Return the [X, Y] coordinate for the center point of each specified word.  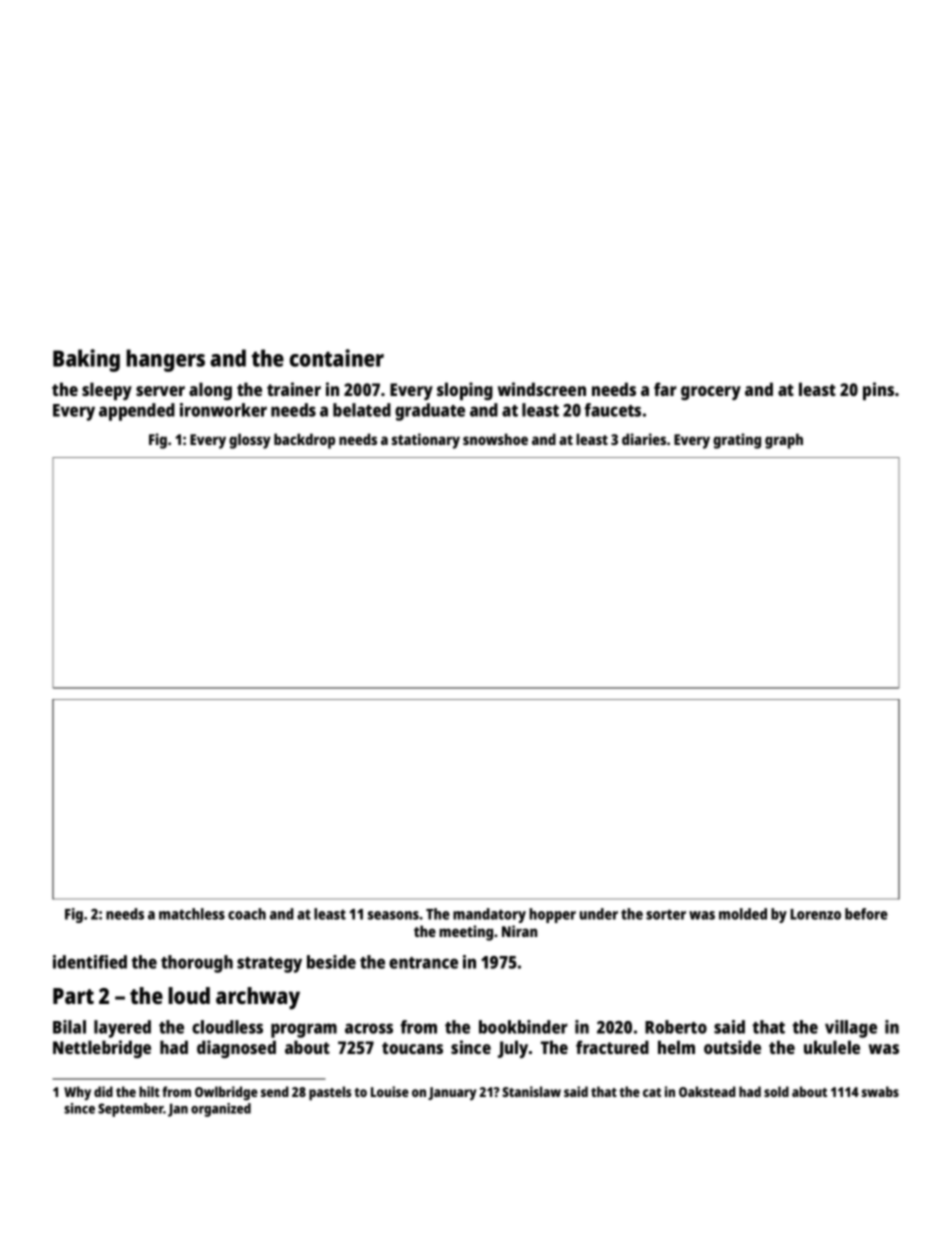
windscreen [542, 389]
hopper [552, 915]
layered [122, 1029]
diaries [644, 439]
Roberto [676, 1027]
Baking [86, 360]
